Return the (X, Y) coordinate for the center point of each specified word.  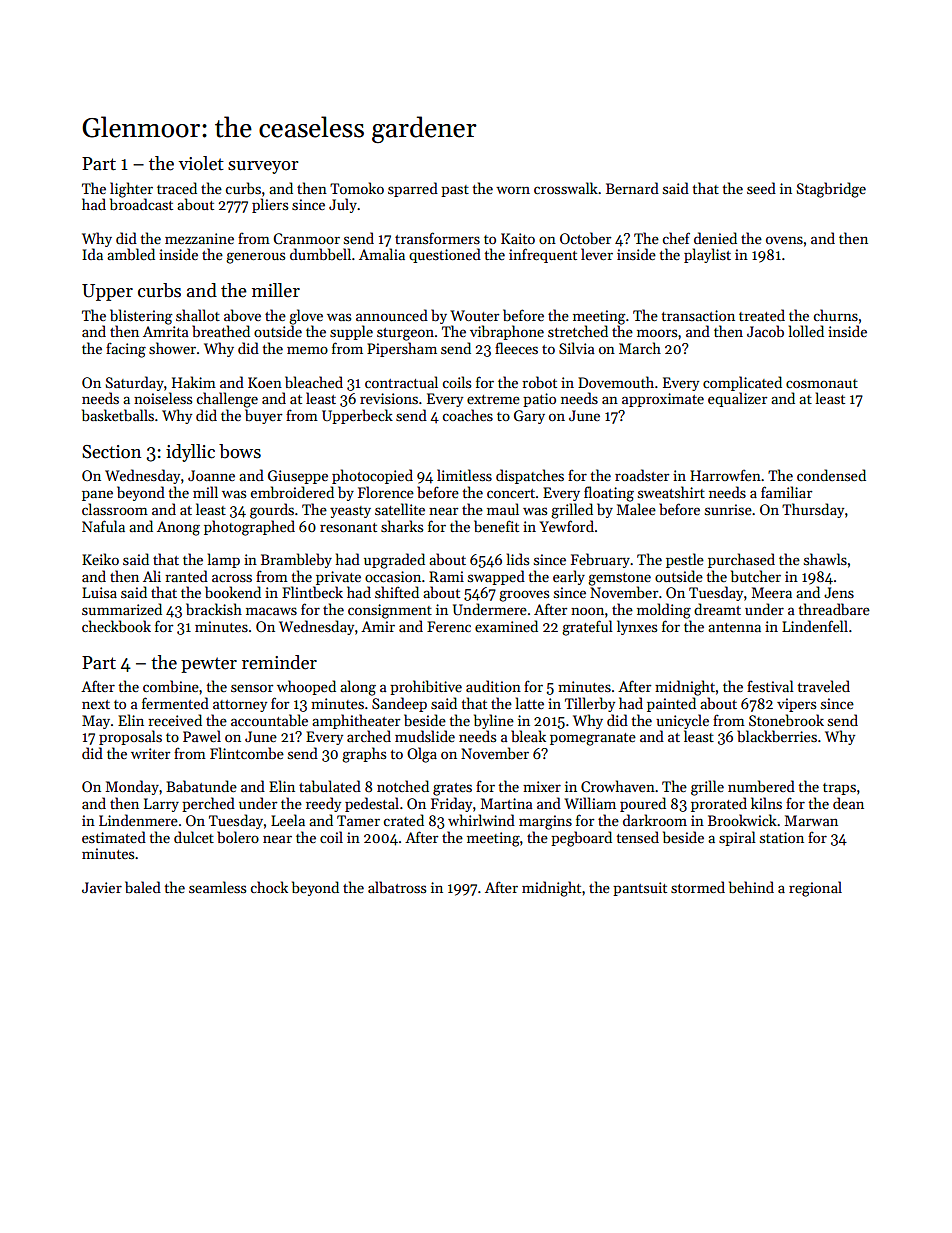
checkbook (116, 626)
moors (657, 333)
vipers (796, 705)
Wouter (474, 315)
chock (269, 887)
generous (255, 258)
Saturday (135, 383)
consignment (390, 611)
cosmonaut (822, 383)
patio (539, 400)
